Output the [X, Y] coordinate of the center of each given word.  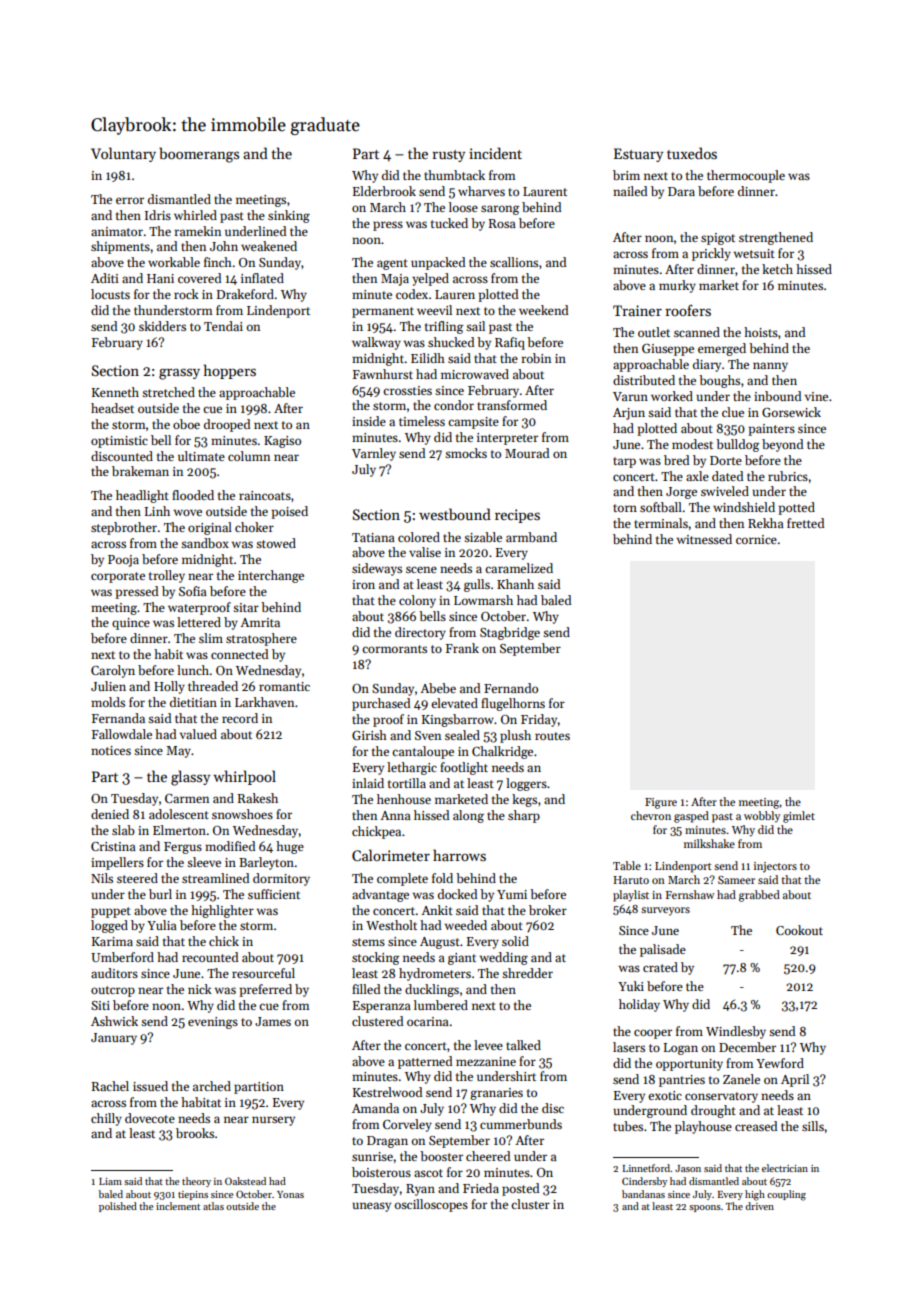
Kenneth [115, 392]
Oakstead [245, 1181]
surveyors [665, 911]
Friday [539, 720]
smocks [466, 453]
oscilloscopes [431, 1205]
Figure [661, 803]
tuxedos [692, 153]
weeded [466, 925]
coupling [786, 1195]
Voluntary [123, 154]
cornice [756, 539]
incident [495, 153]
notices [111, 750]
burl [160, 894]
